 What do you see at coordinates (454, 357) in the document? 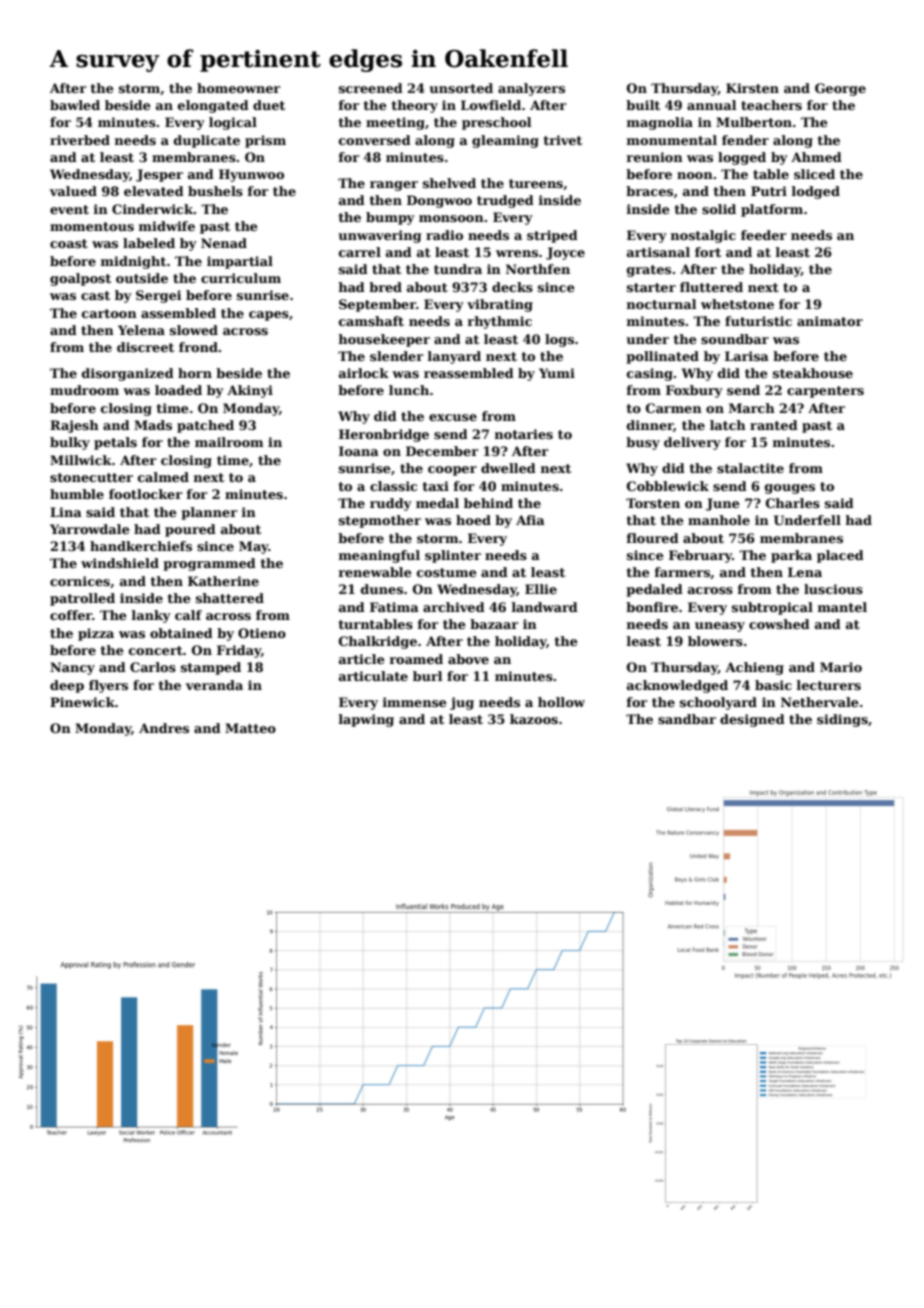
I see `lanyard` at bounding box center [454, 357].
